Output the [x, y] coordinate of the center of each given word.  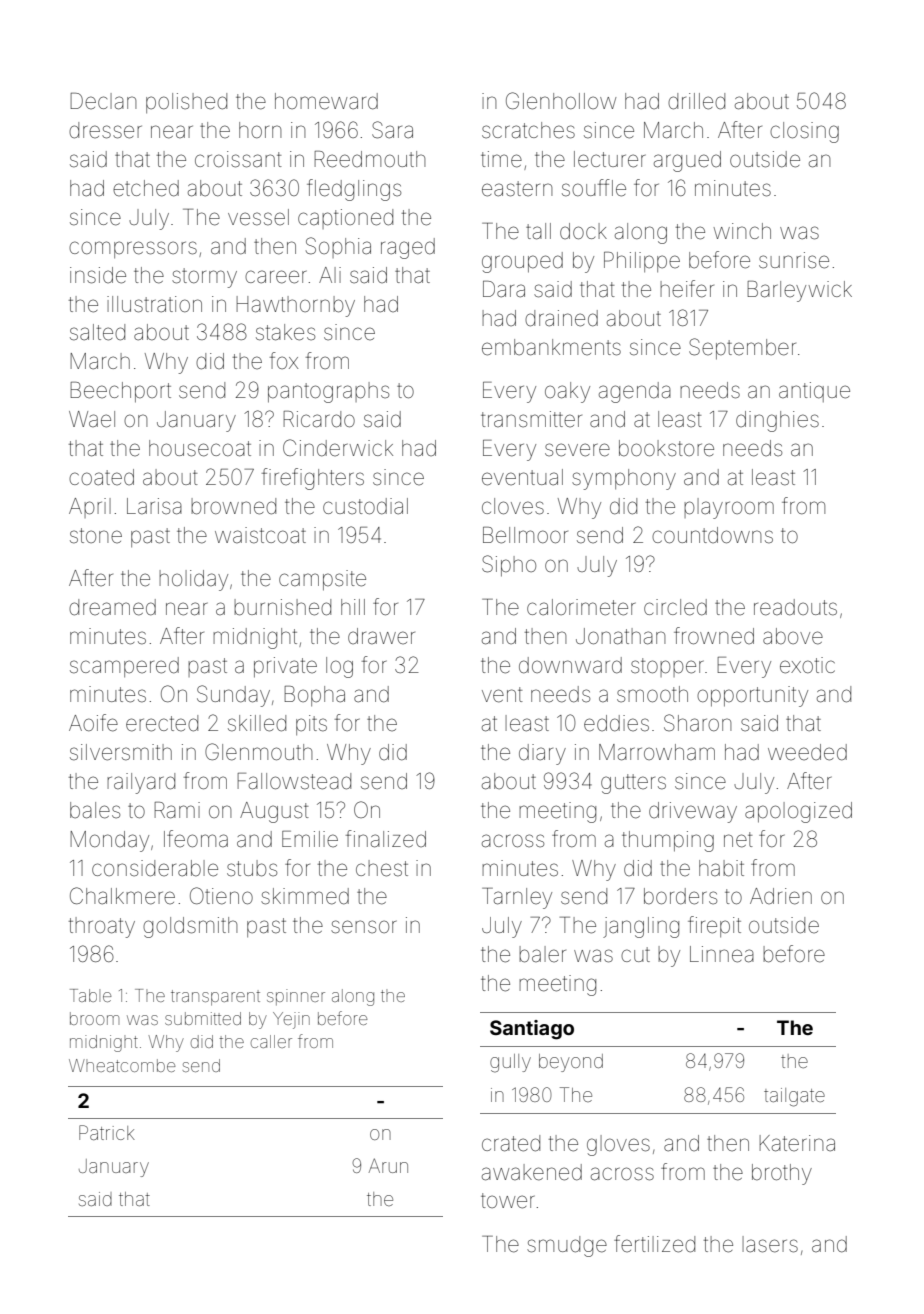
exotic [807, 665]
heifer [687, 289]
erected [162, 723]
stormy [204, 278]
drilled [696, 101]
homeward [326, 101]
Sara [392, 130]
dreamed [112, 607]
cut [635, 954]
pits [311, 725]
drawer [381, 636]
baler [542, 954]
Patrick [107, 1132]
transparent [215, 998]
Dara [504, 289]
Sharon [697, 723]
